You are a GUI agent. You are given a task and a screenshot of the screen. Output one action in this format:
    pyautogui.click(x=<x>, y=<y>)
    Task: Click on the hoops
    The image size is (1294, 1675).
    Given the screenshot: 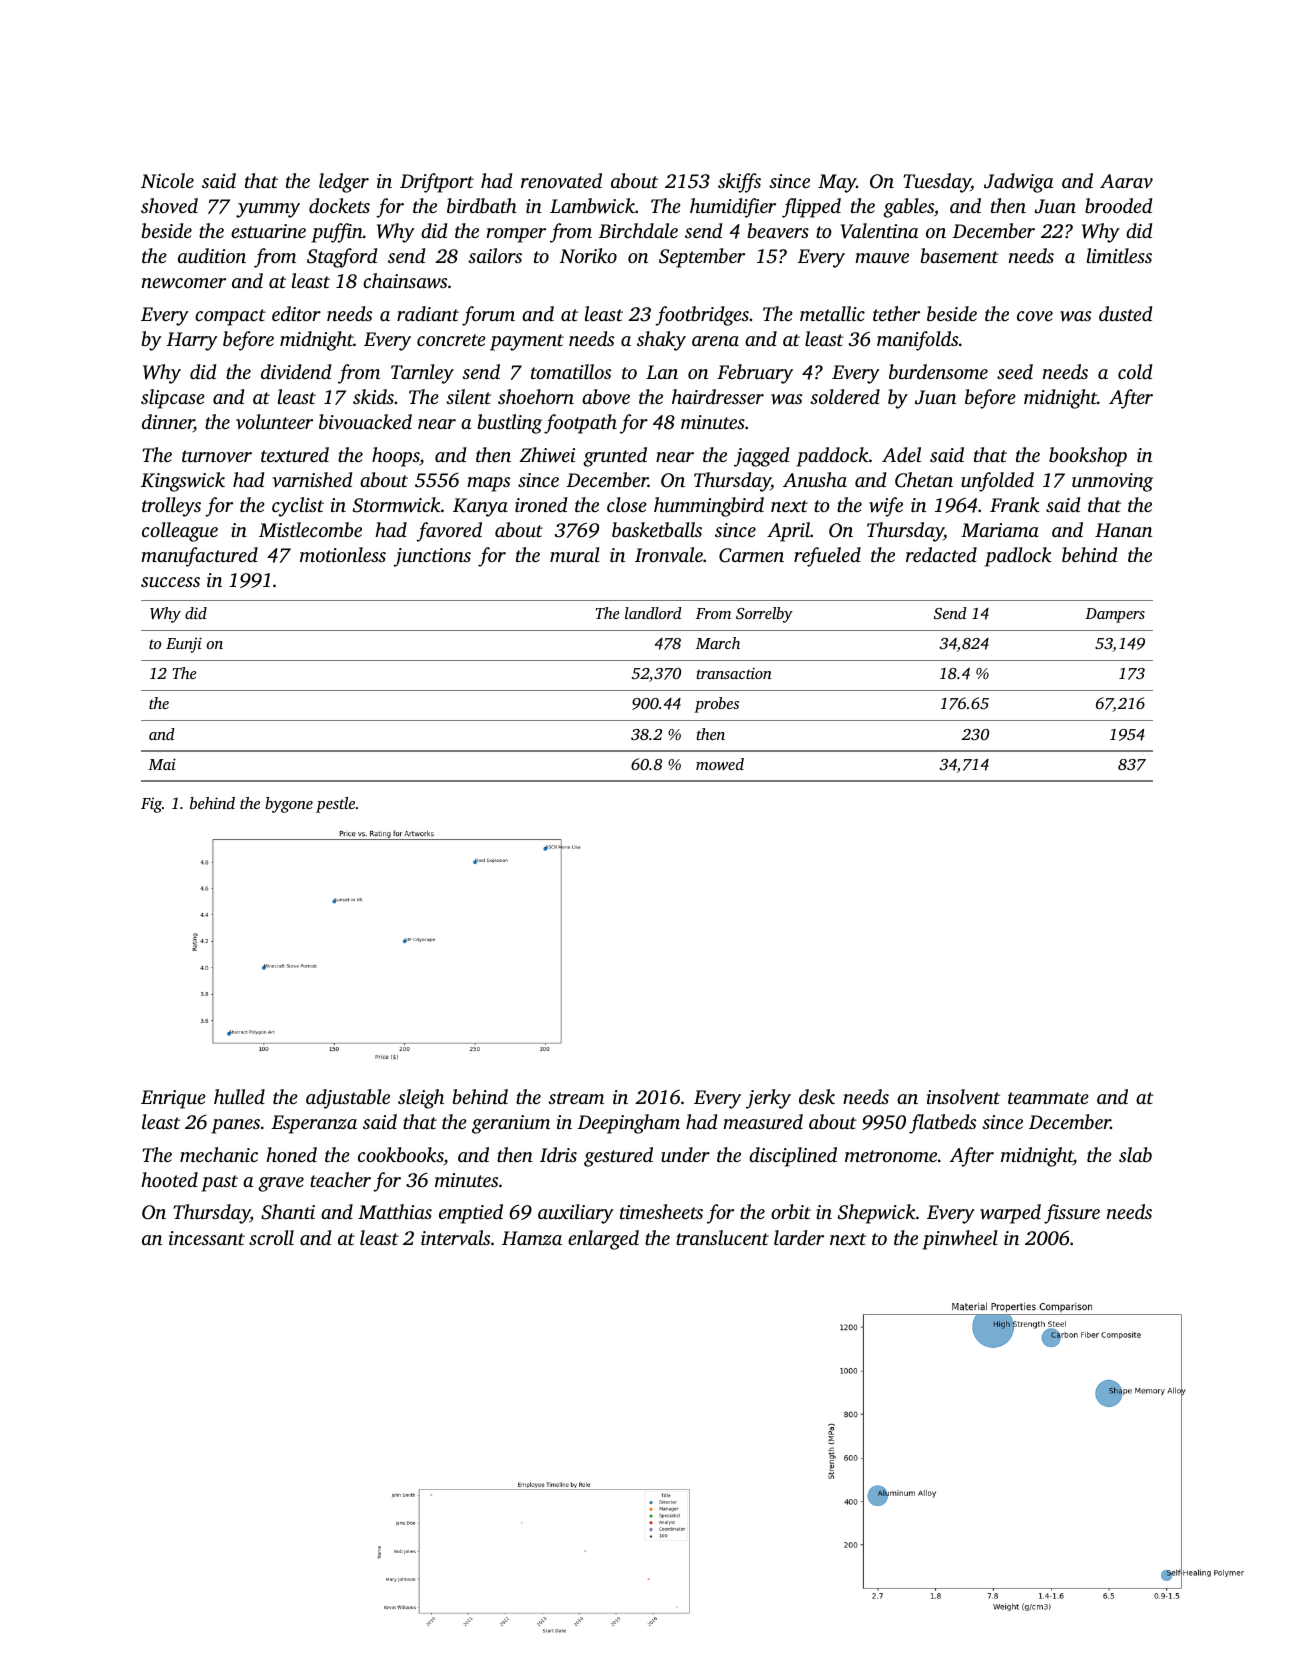 What is the action you would take?
    pyautogui.click(x=396, y=457)
